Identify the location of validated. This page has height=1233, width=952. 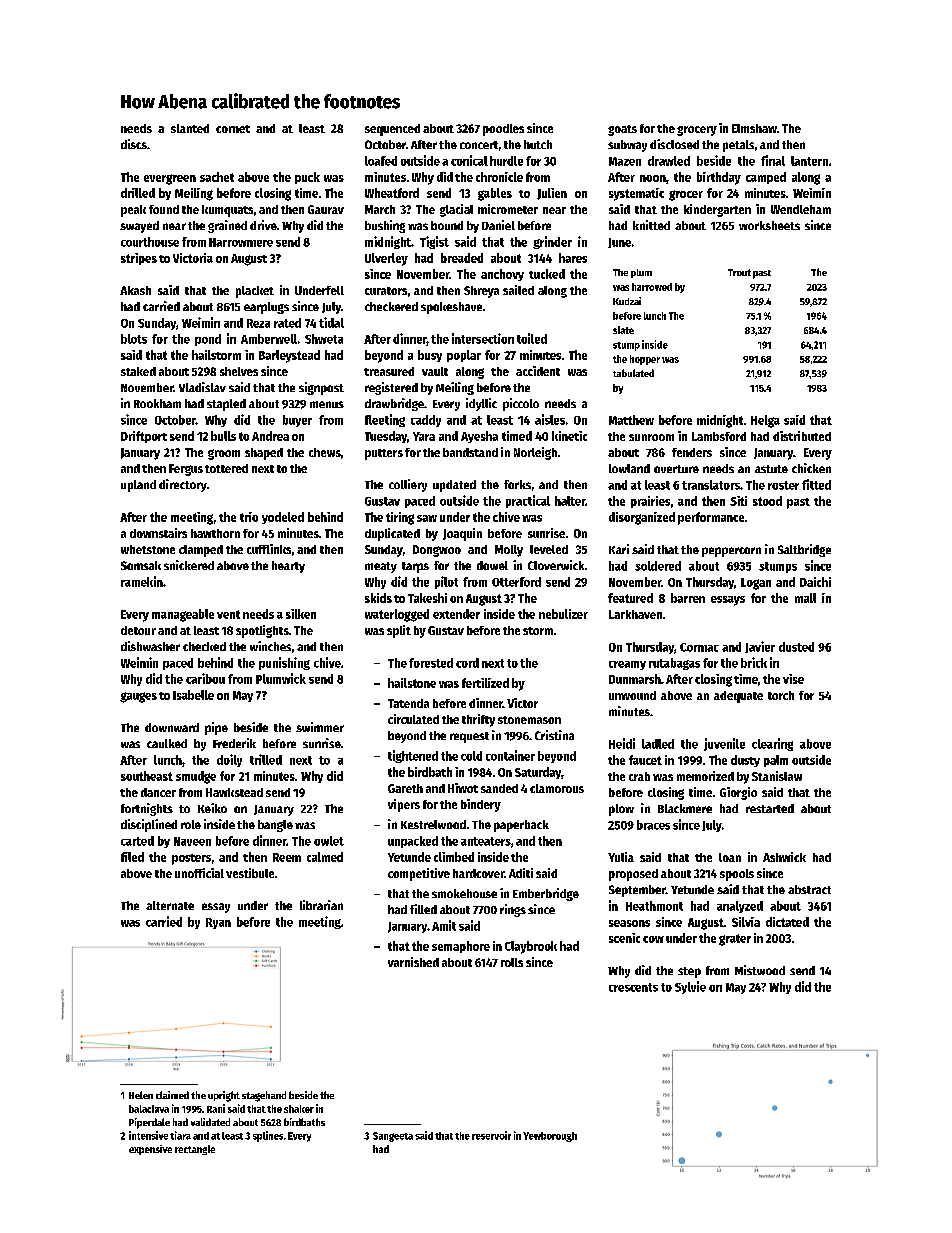
(210, 1122).
